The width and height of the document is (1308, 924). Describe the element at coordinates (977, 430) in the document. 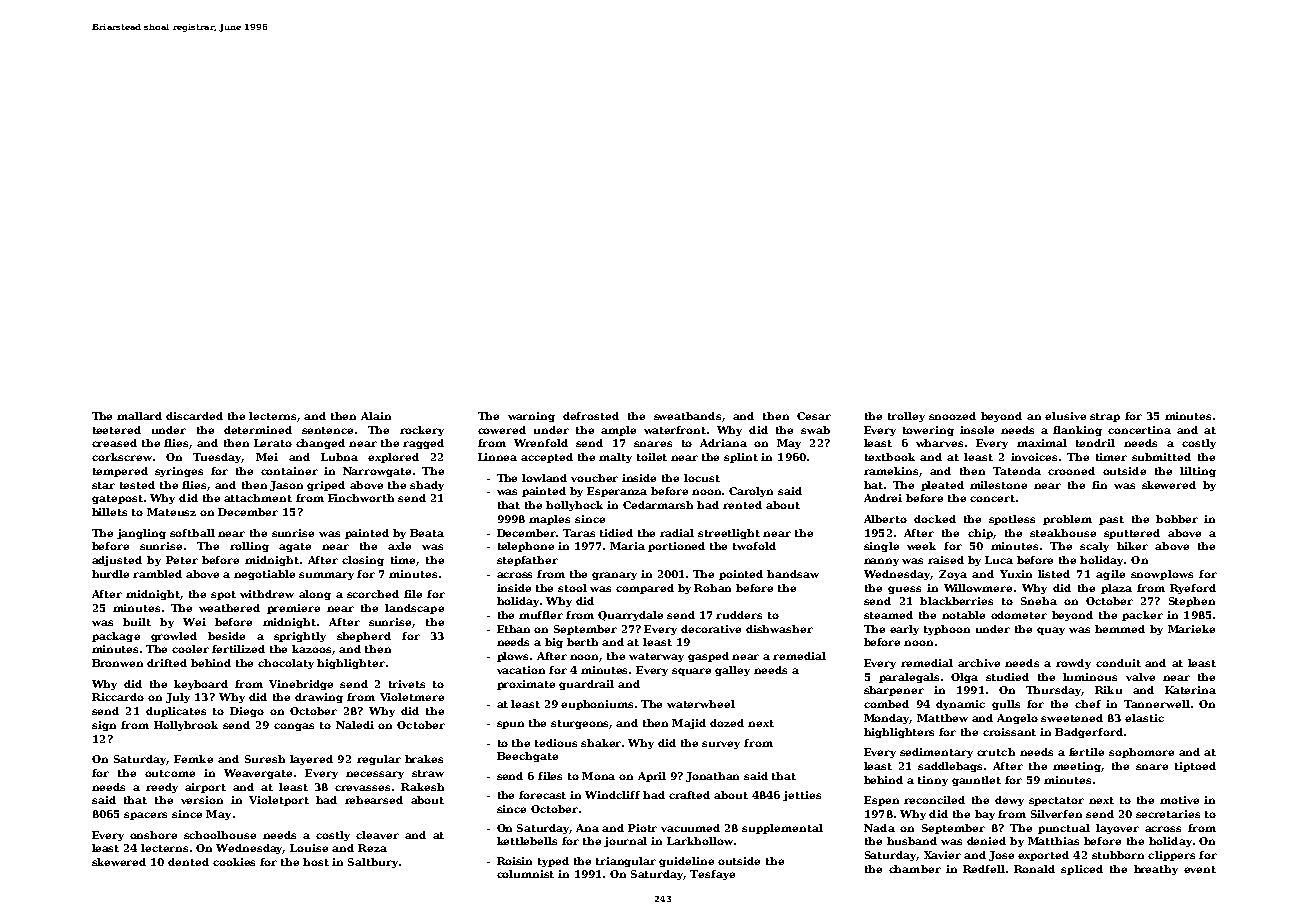

I see `insole` at that location.
